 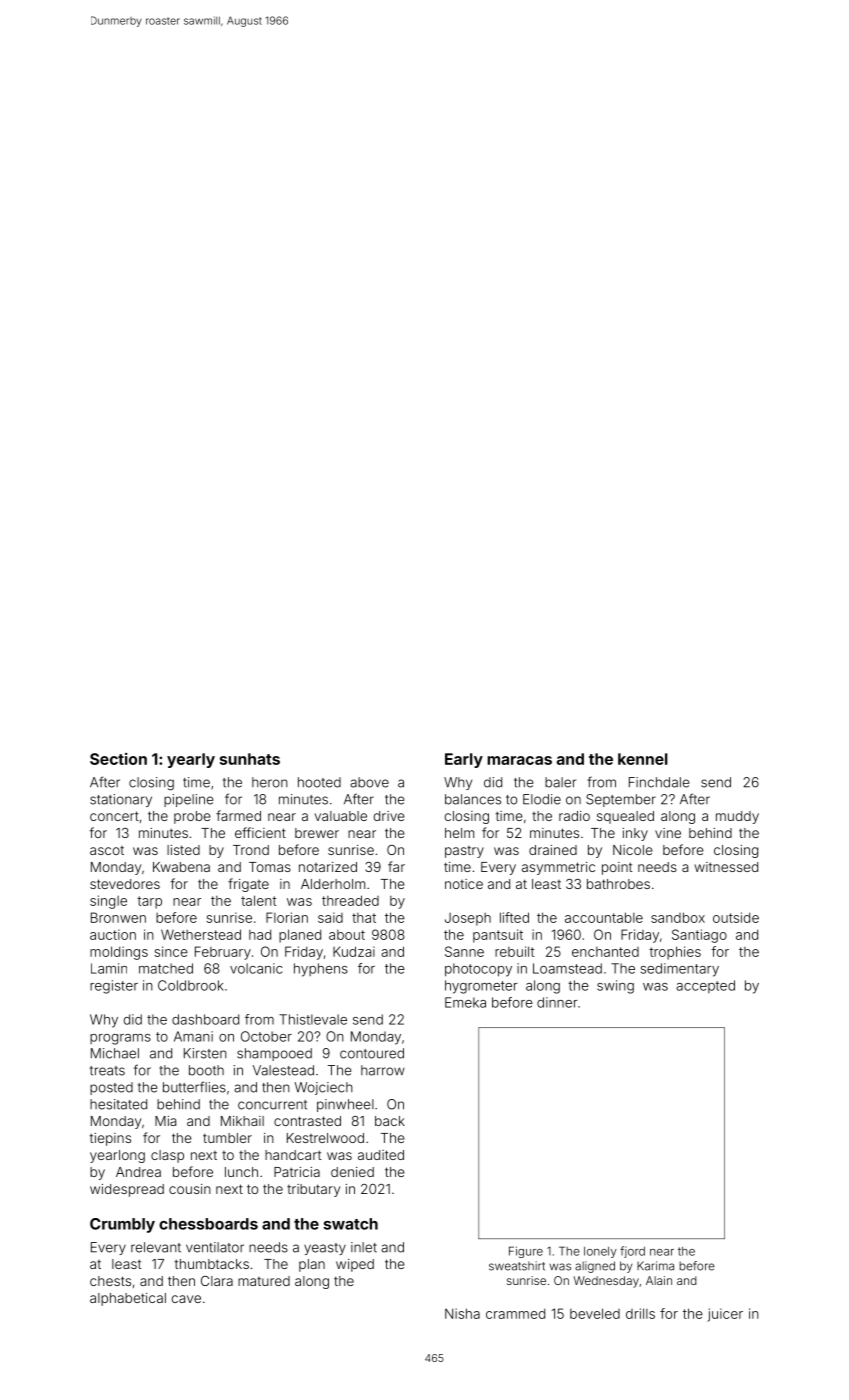 What do you see at coordinates (462, 1313) in the document?
I see `Nisha` at bounding box center [462, 1313].
